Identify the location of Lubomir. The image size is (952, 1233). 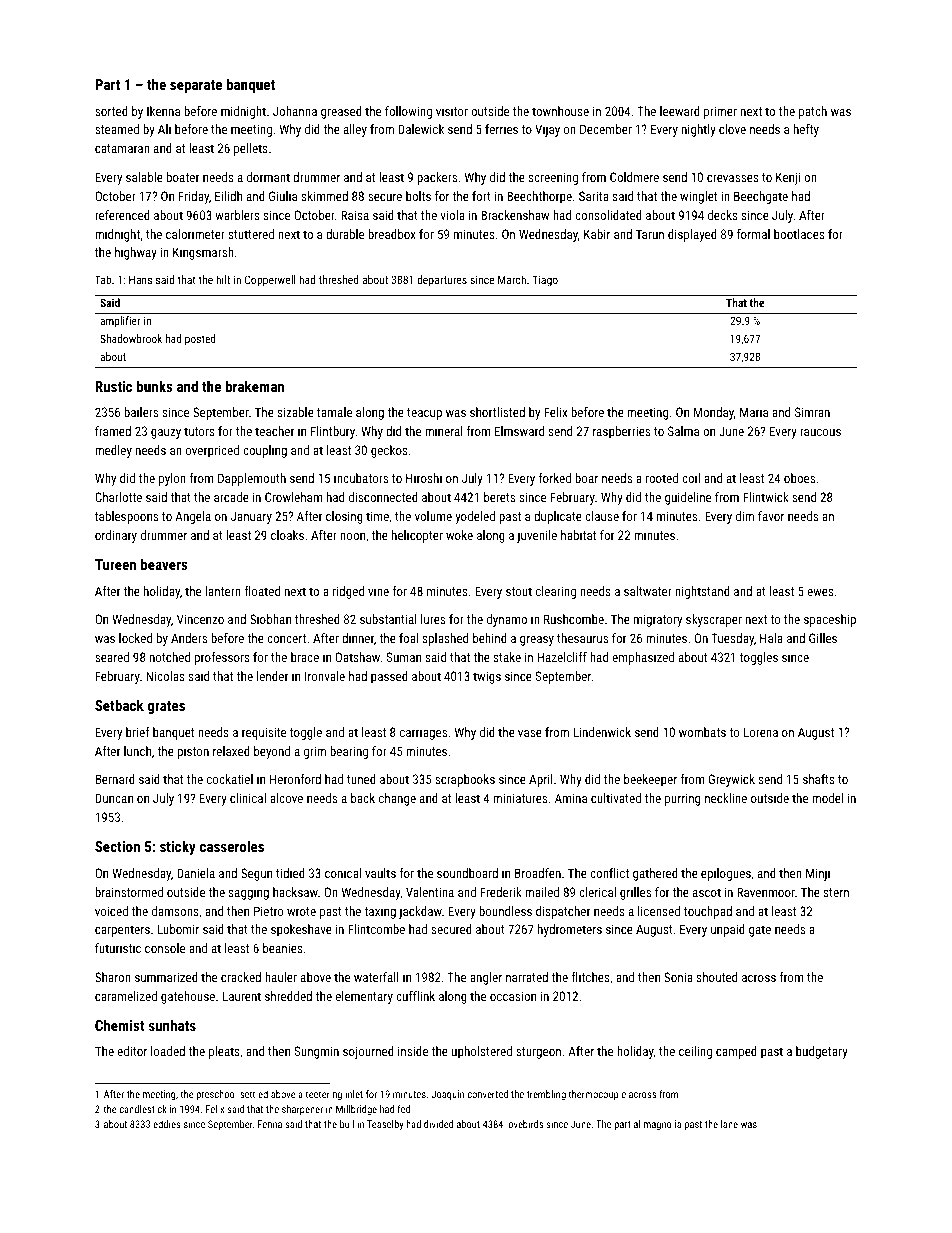
(178, 929).
